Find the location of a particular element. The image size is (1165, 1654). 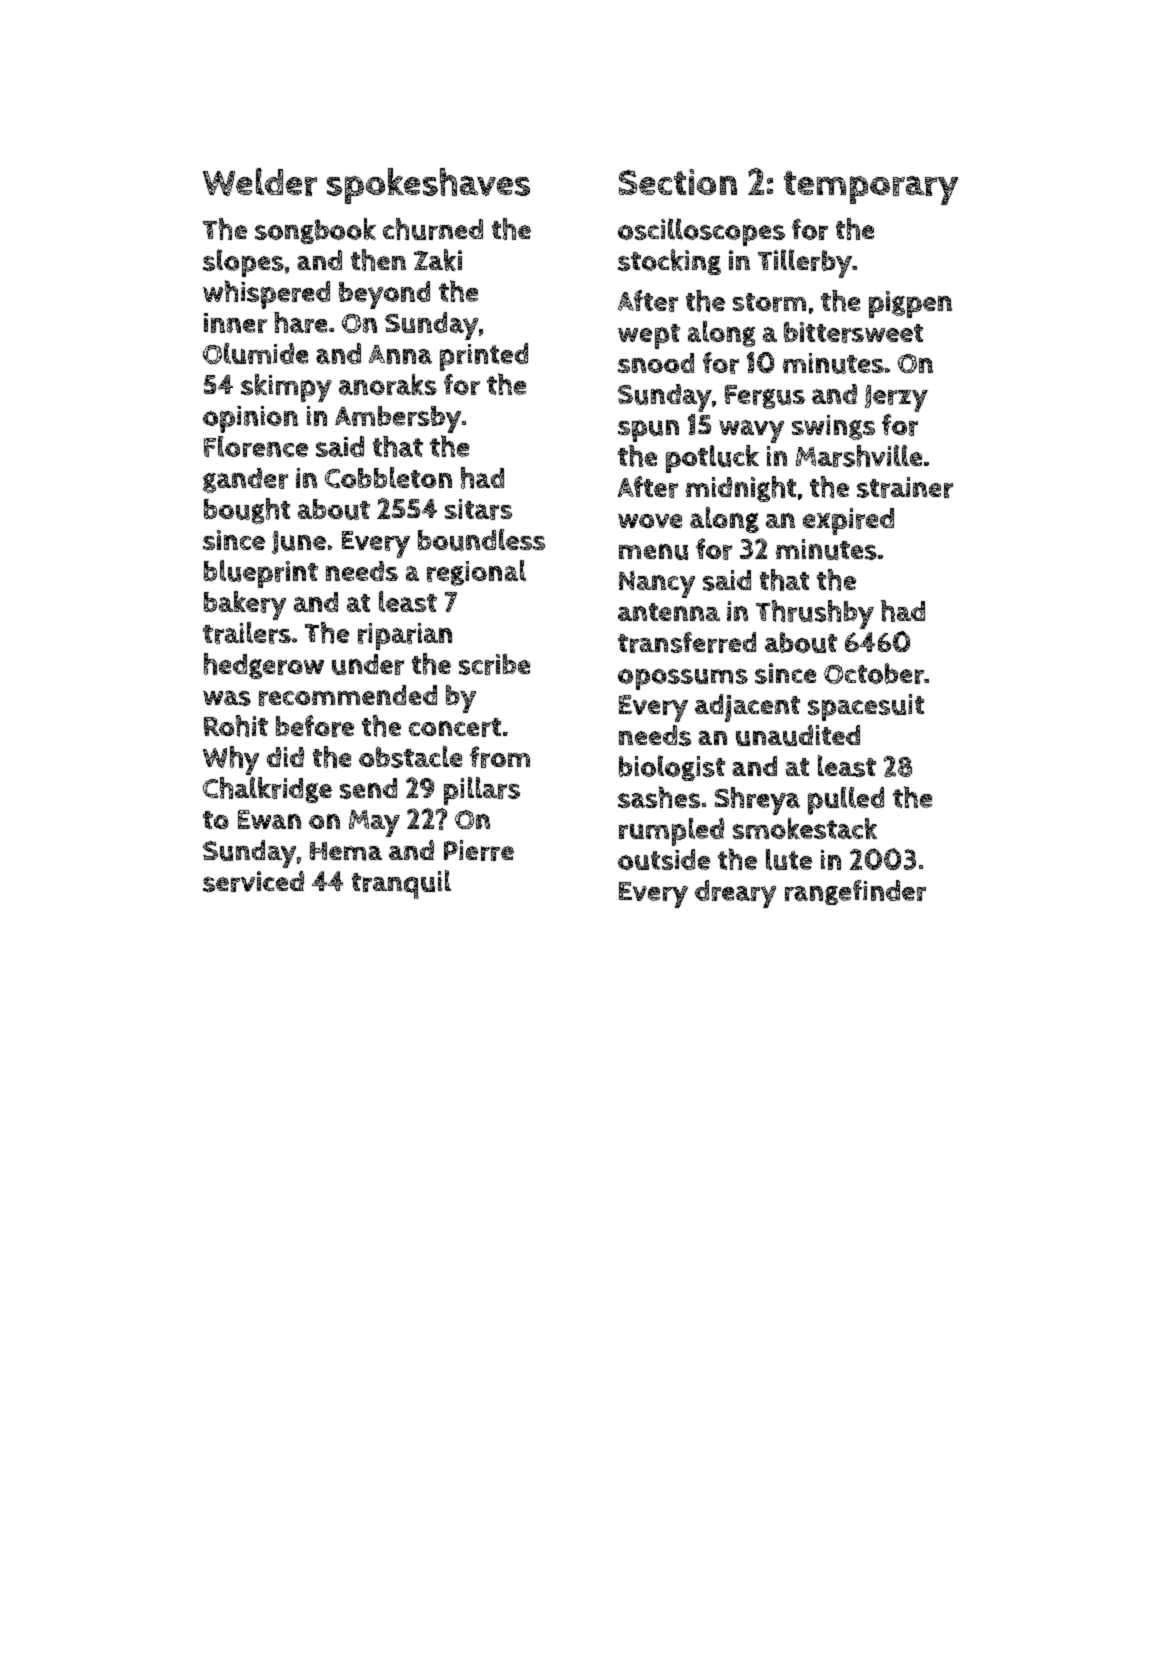

bittersweet is located at coordinates (853, 332).
